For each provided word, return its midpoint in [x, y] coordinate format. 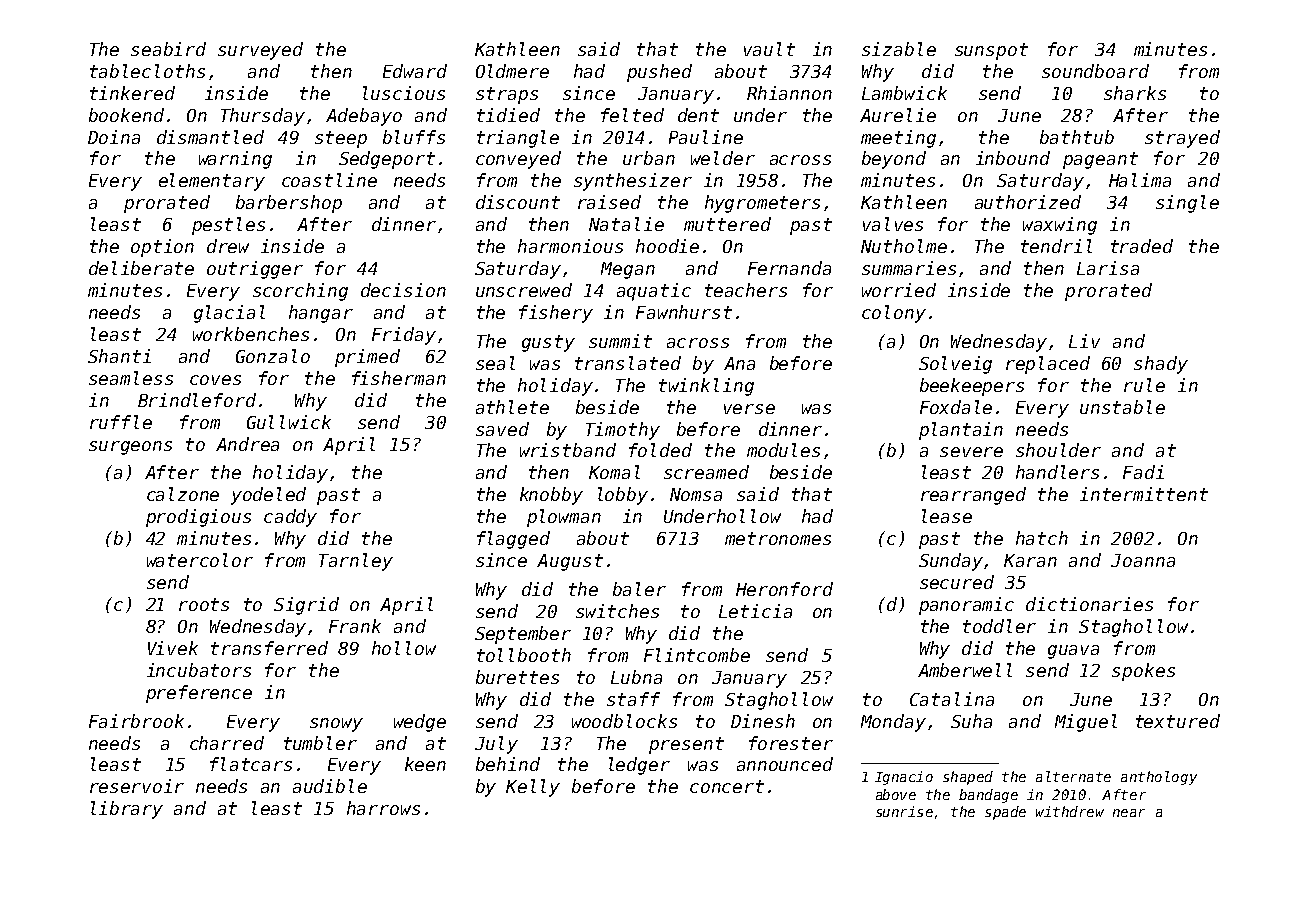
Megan [628, 270]
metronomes [778, 538]
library [127, 810]
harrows [383, 808]
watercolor [200, 560]
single [1187, 204]
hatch [1042, 538]
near [1129, 813]
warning [235, 160]
